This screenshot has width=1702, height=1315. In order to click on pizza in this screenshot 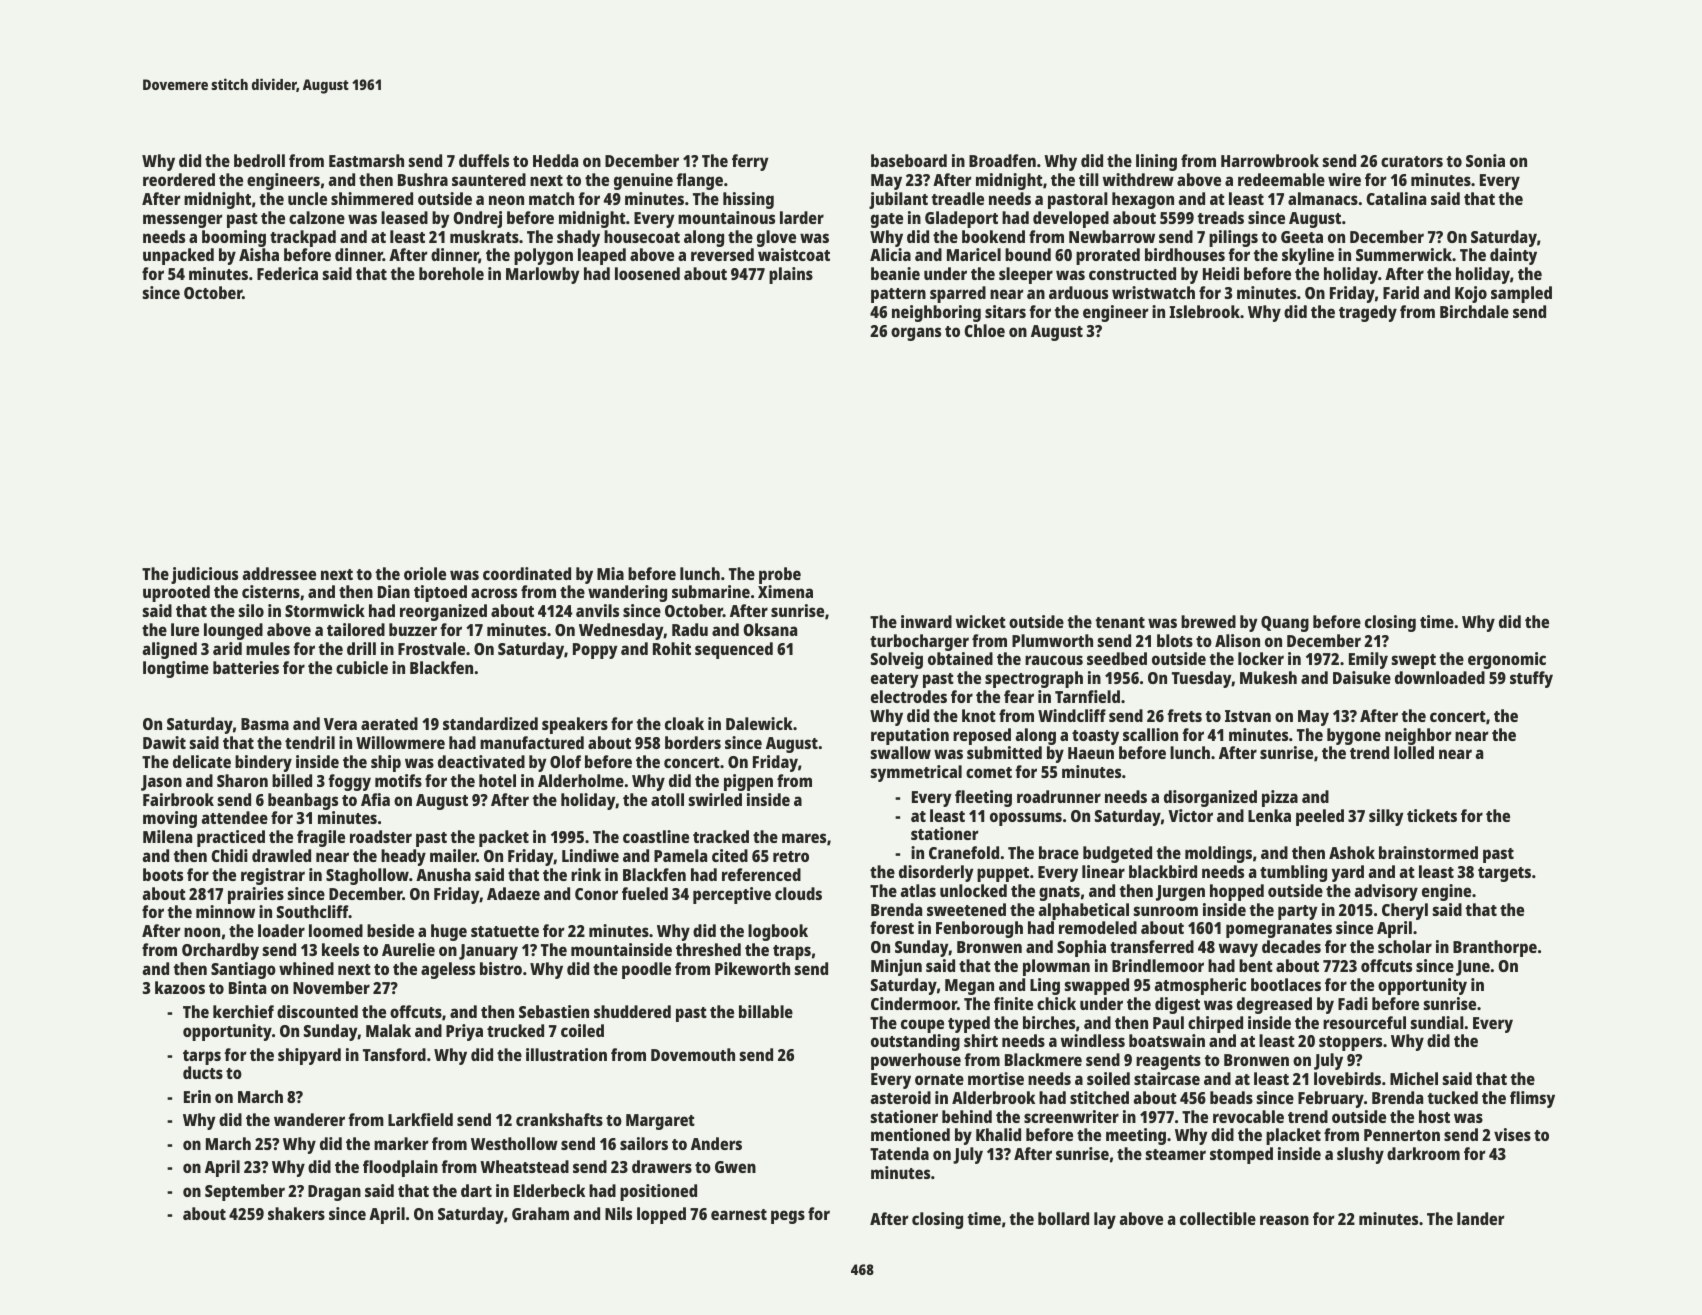, I will do `click(1280, 798)`.
